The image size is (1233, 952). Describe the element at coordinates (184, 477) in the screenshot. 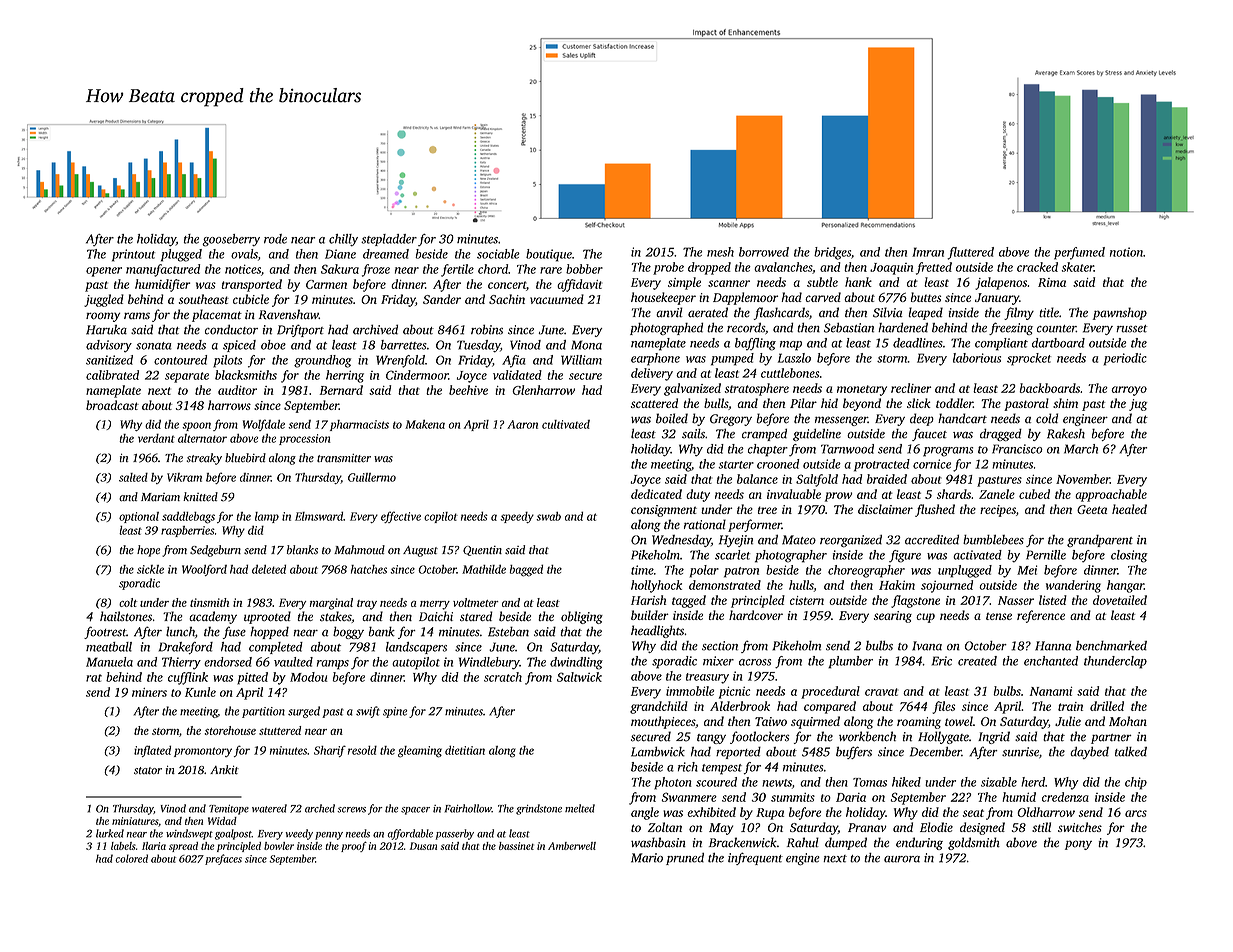

I see `Vikram` at that location.
